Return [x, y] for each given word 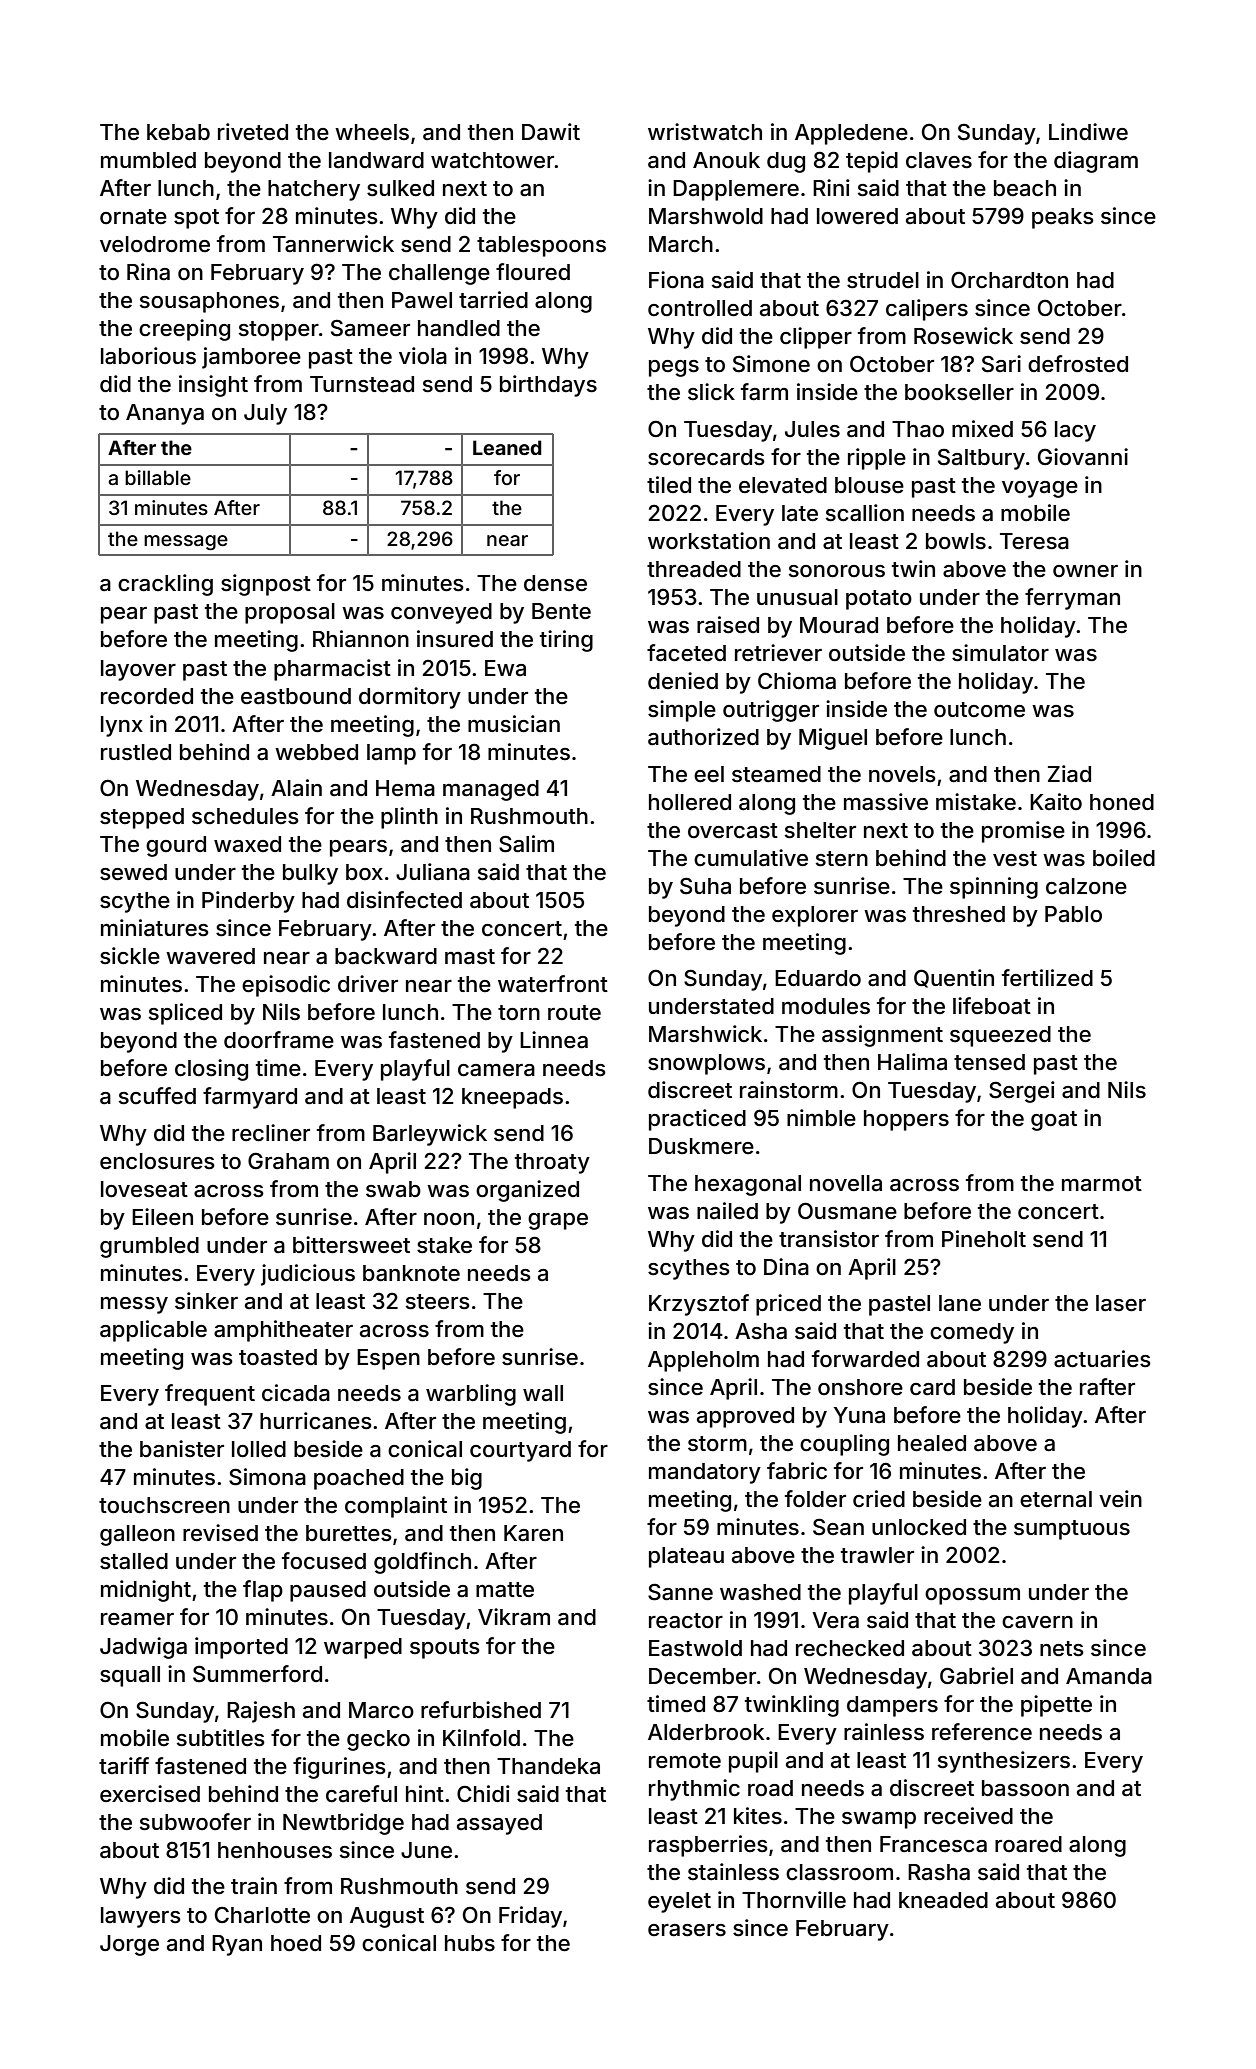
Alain [296, 787]
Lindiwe [1088, 132]
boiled [1124, 858]
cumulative [751, 858]
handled [459, 328]
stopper [279, 331]
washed [760, 1592]
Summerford [257, 1674]
